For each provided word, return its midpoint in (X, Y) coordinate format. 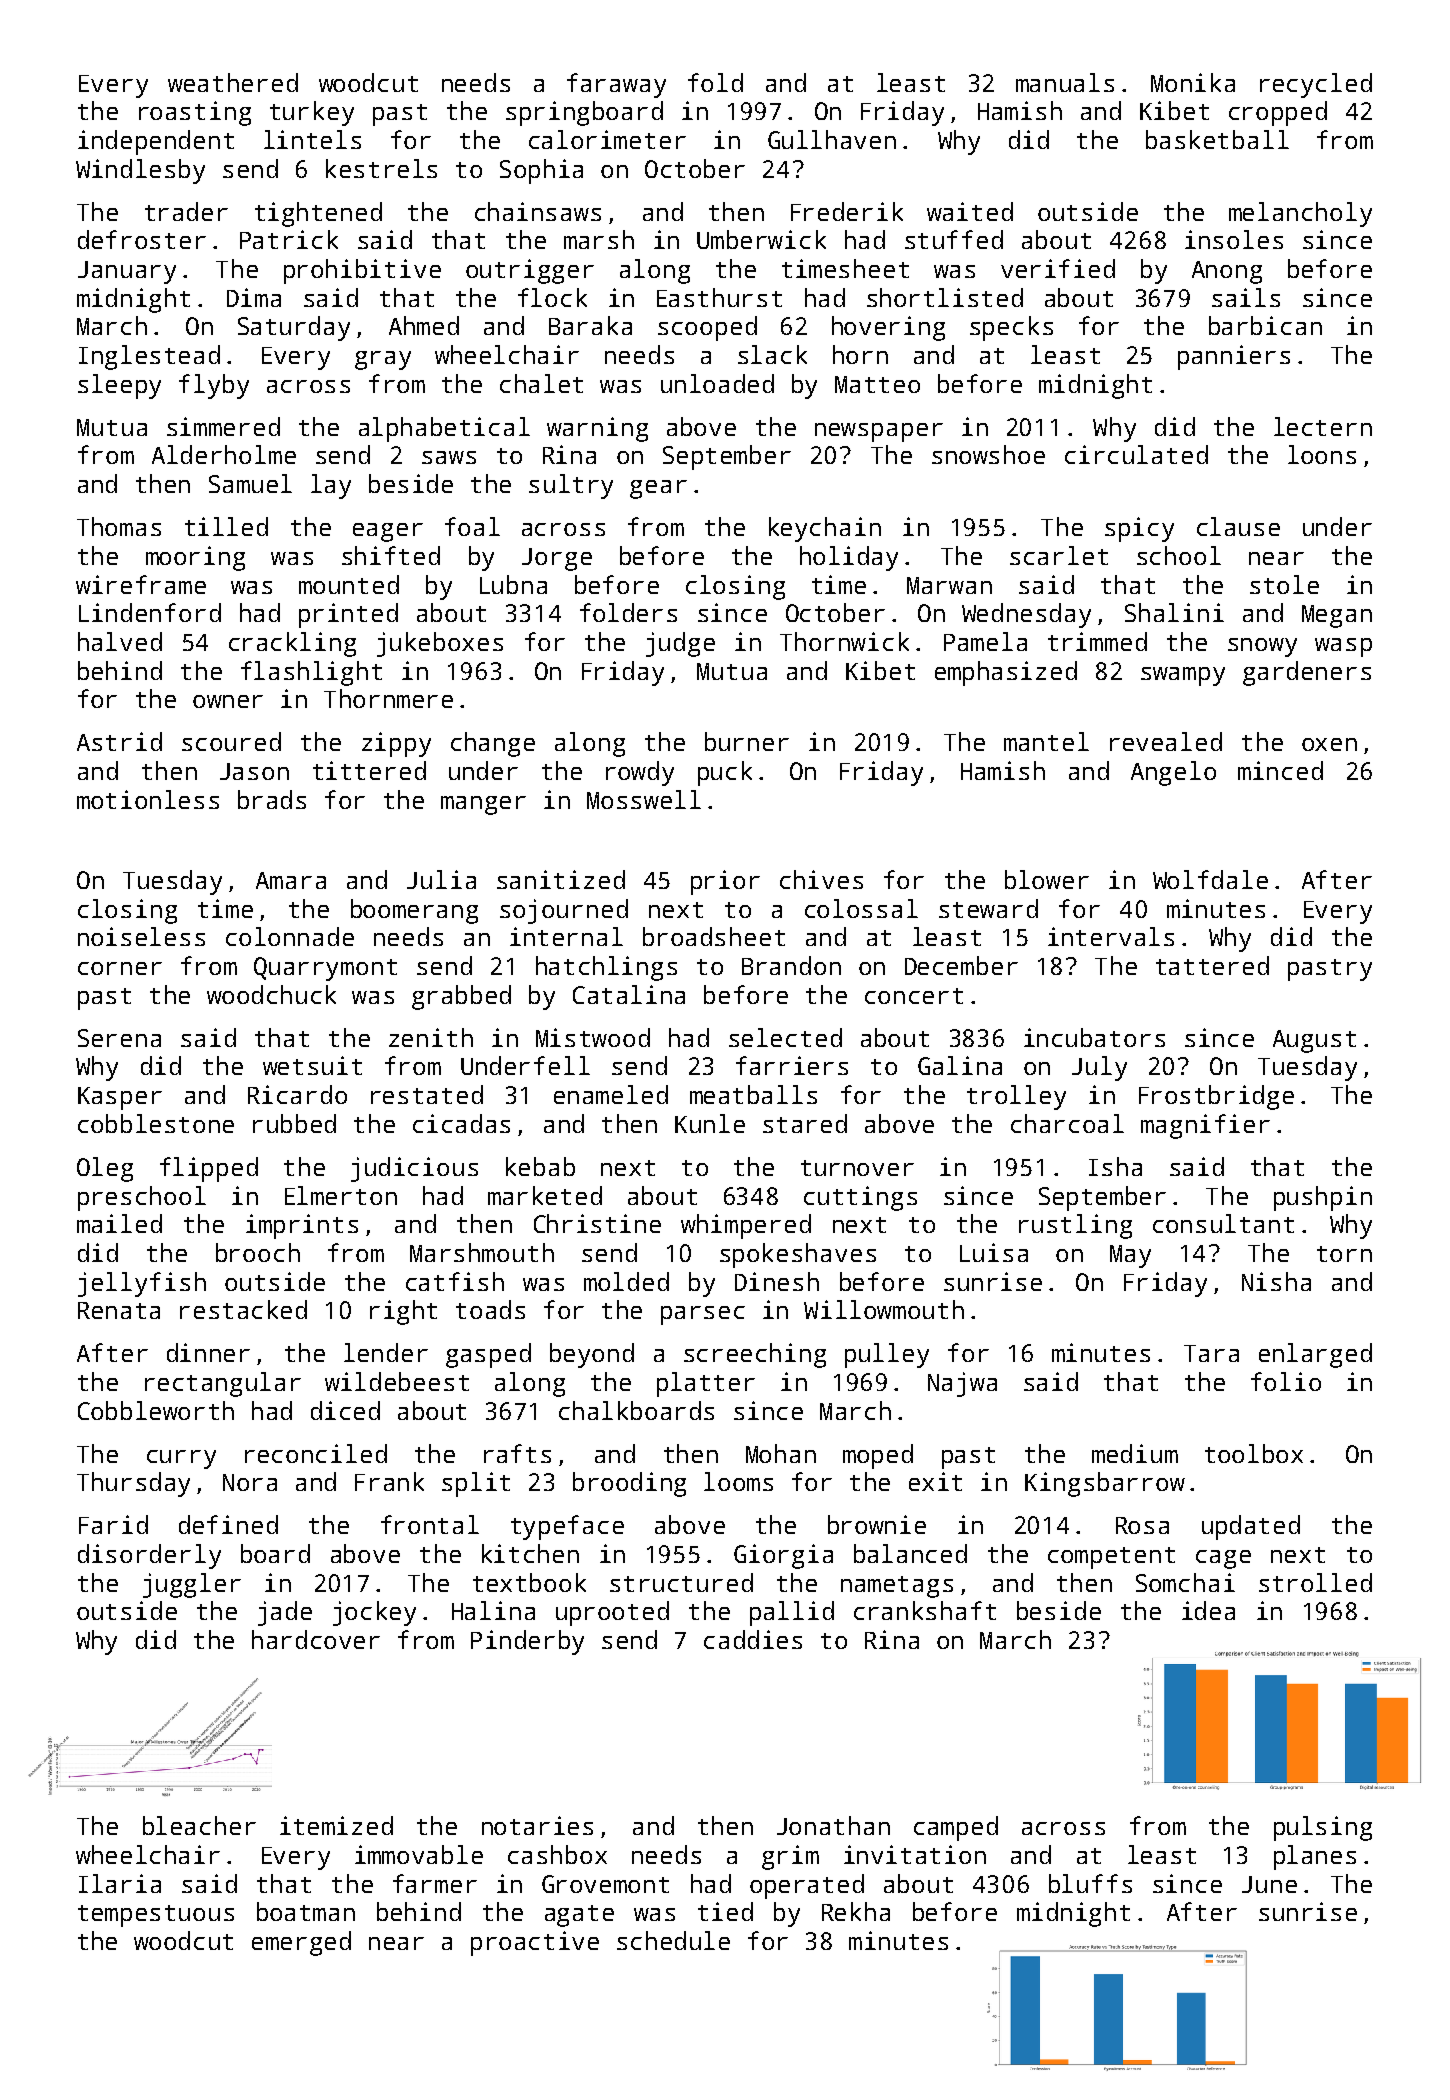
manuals (1065, 82)
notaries (537, 1825)
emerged (301, 1943)
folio (1286, 1381)
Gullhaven (832, 139)
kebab (540, 1166)
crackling (292, 644)
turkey (312, 113)
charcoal (1067, 1123)
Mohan (781, 1453)
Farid (113, 1524)
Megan (1337, 616)
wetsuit (312, 1065)
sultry (571, 486)
